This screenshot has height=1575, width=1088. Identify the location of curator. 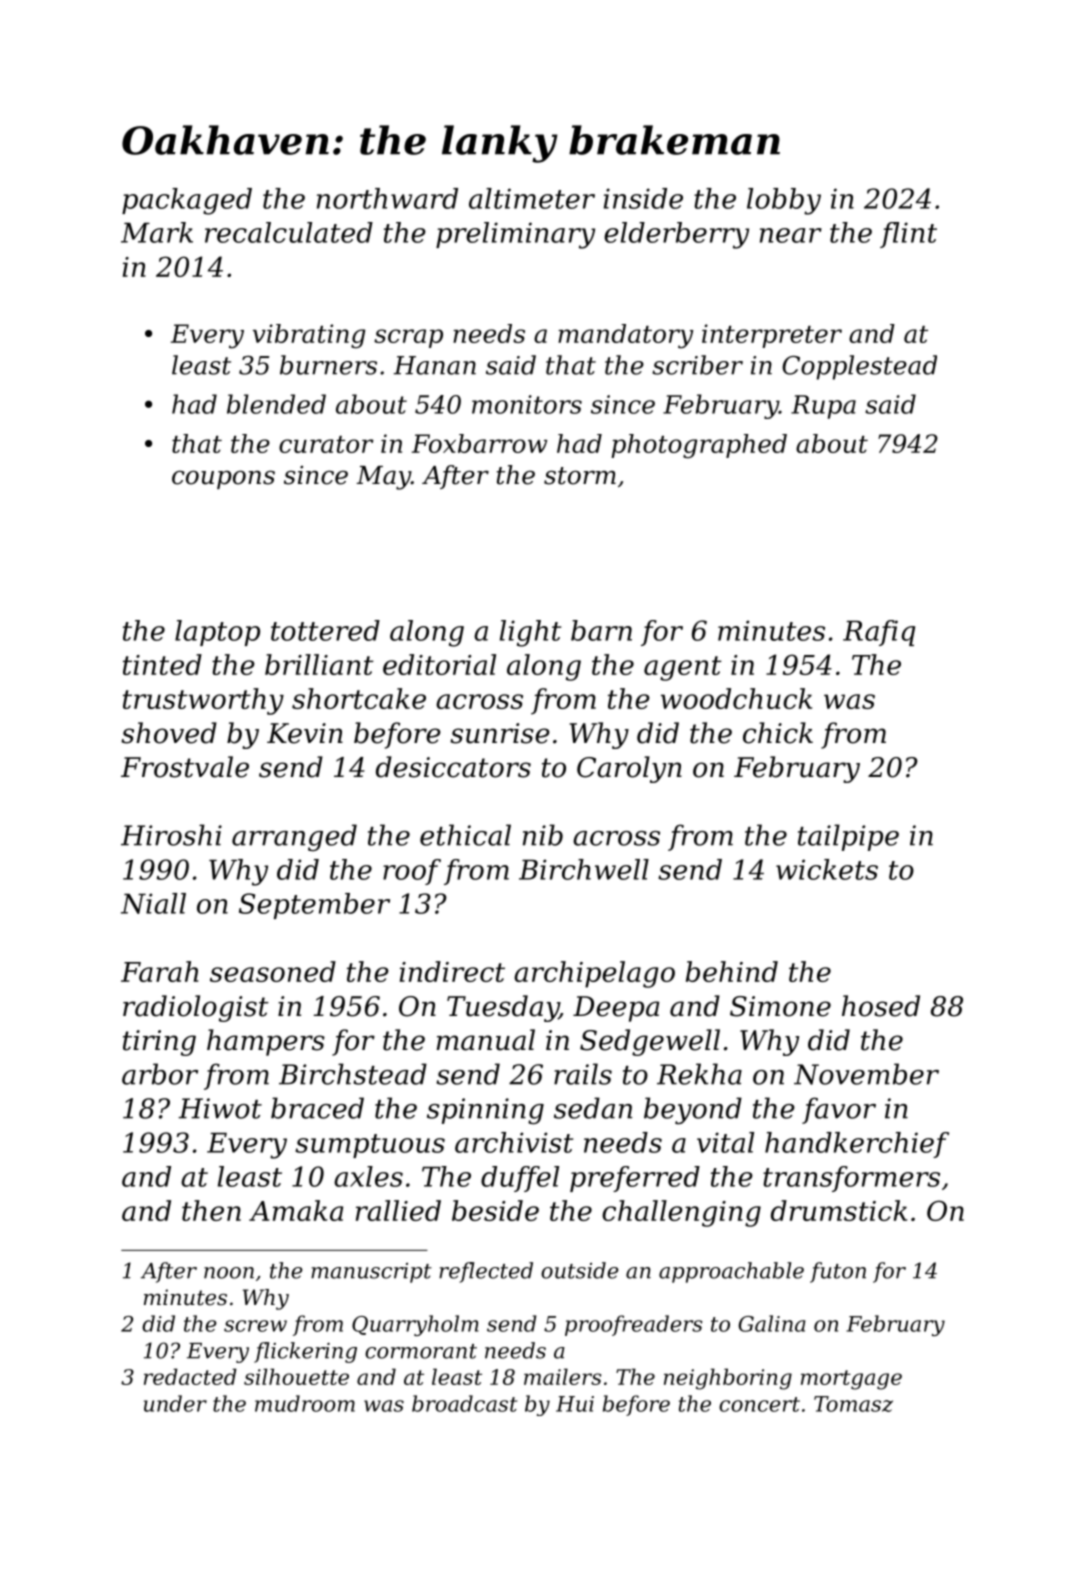
(326, 444).
